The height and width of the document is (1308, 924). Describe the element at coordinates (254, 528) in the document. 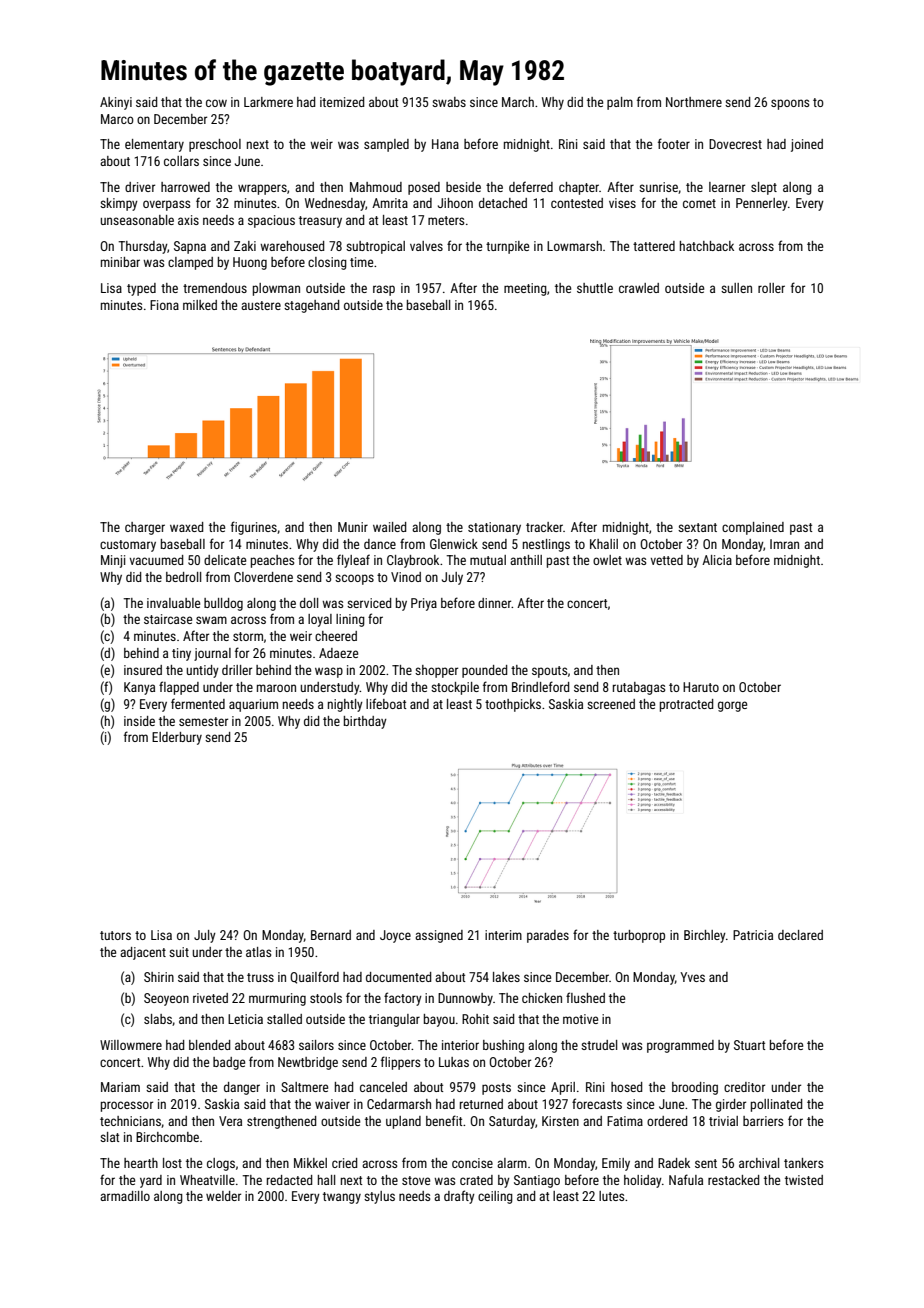

I see `figurines` at that location.
